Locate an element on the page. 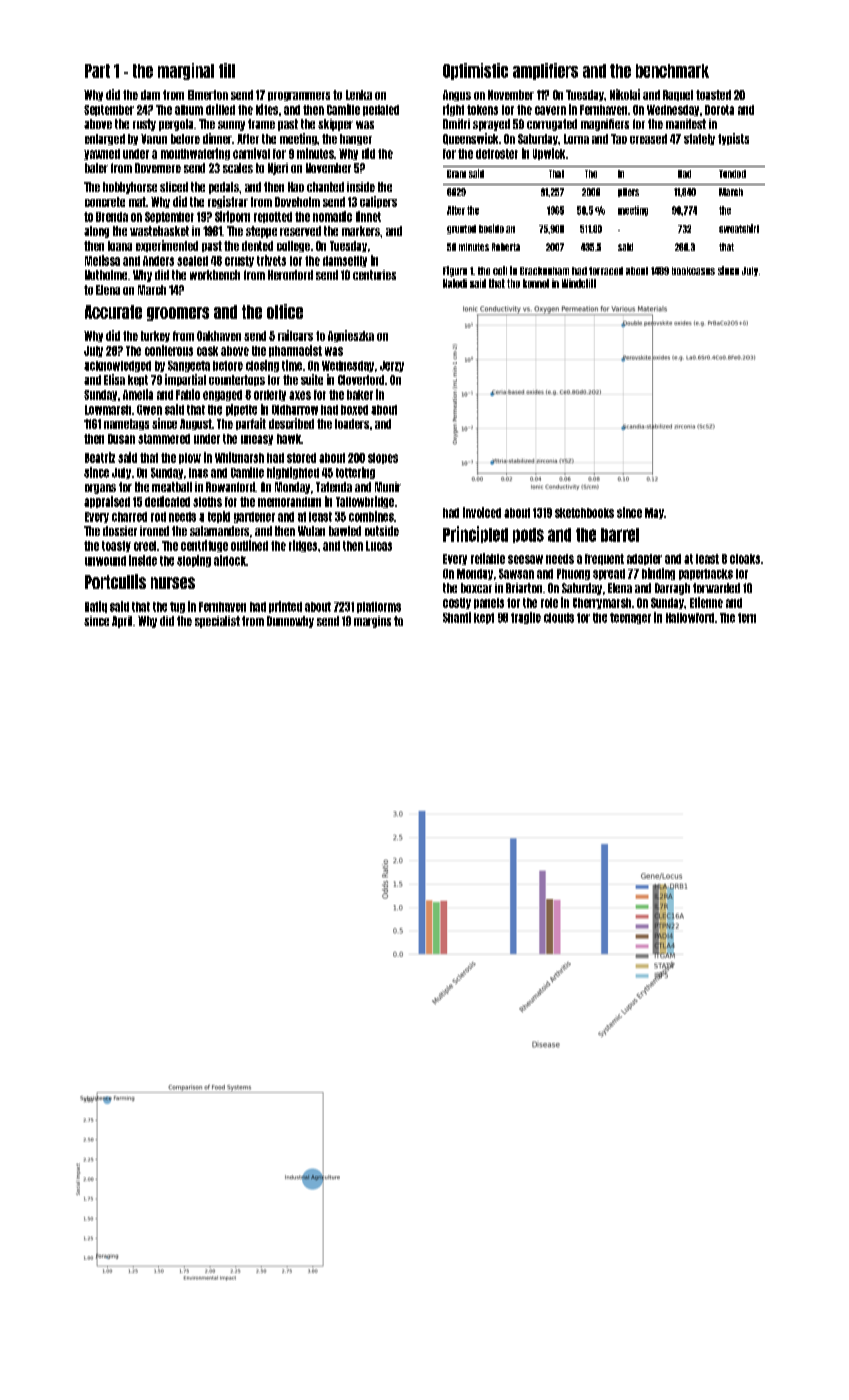  forwarded is located at coordinates (716, 588).
